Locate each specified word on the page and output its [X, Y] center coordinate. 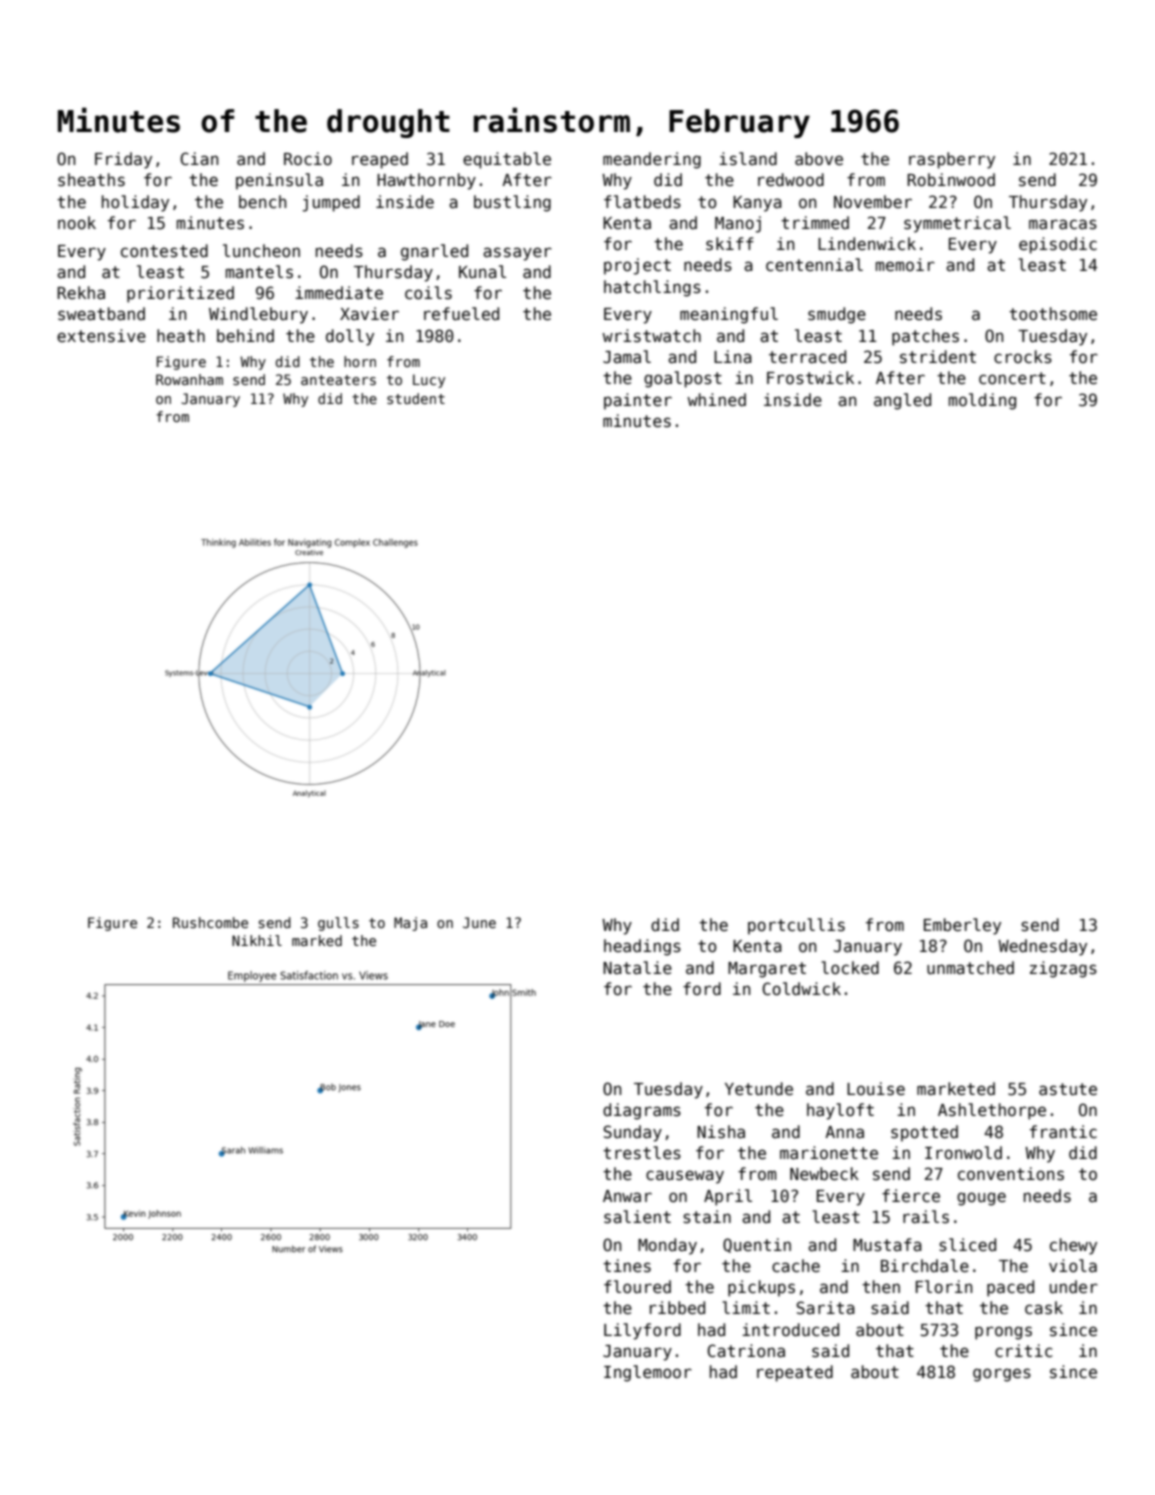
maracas [1063, 224]
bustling [512, 203]
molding [982, 401]
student [416, 398]
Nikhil [257, 940]
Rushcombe [210, 922]
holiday [135, 203]
